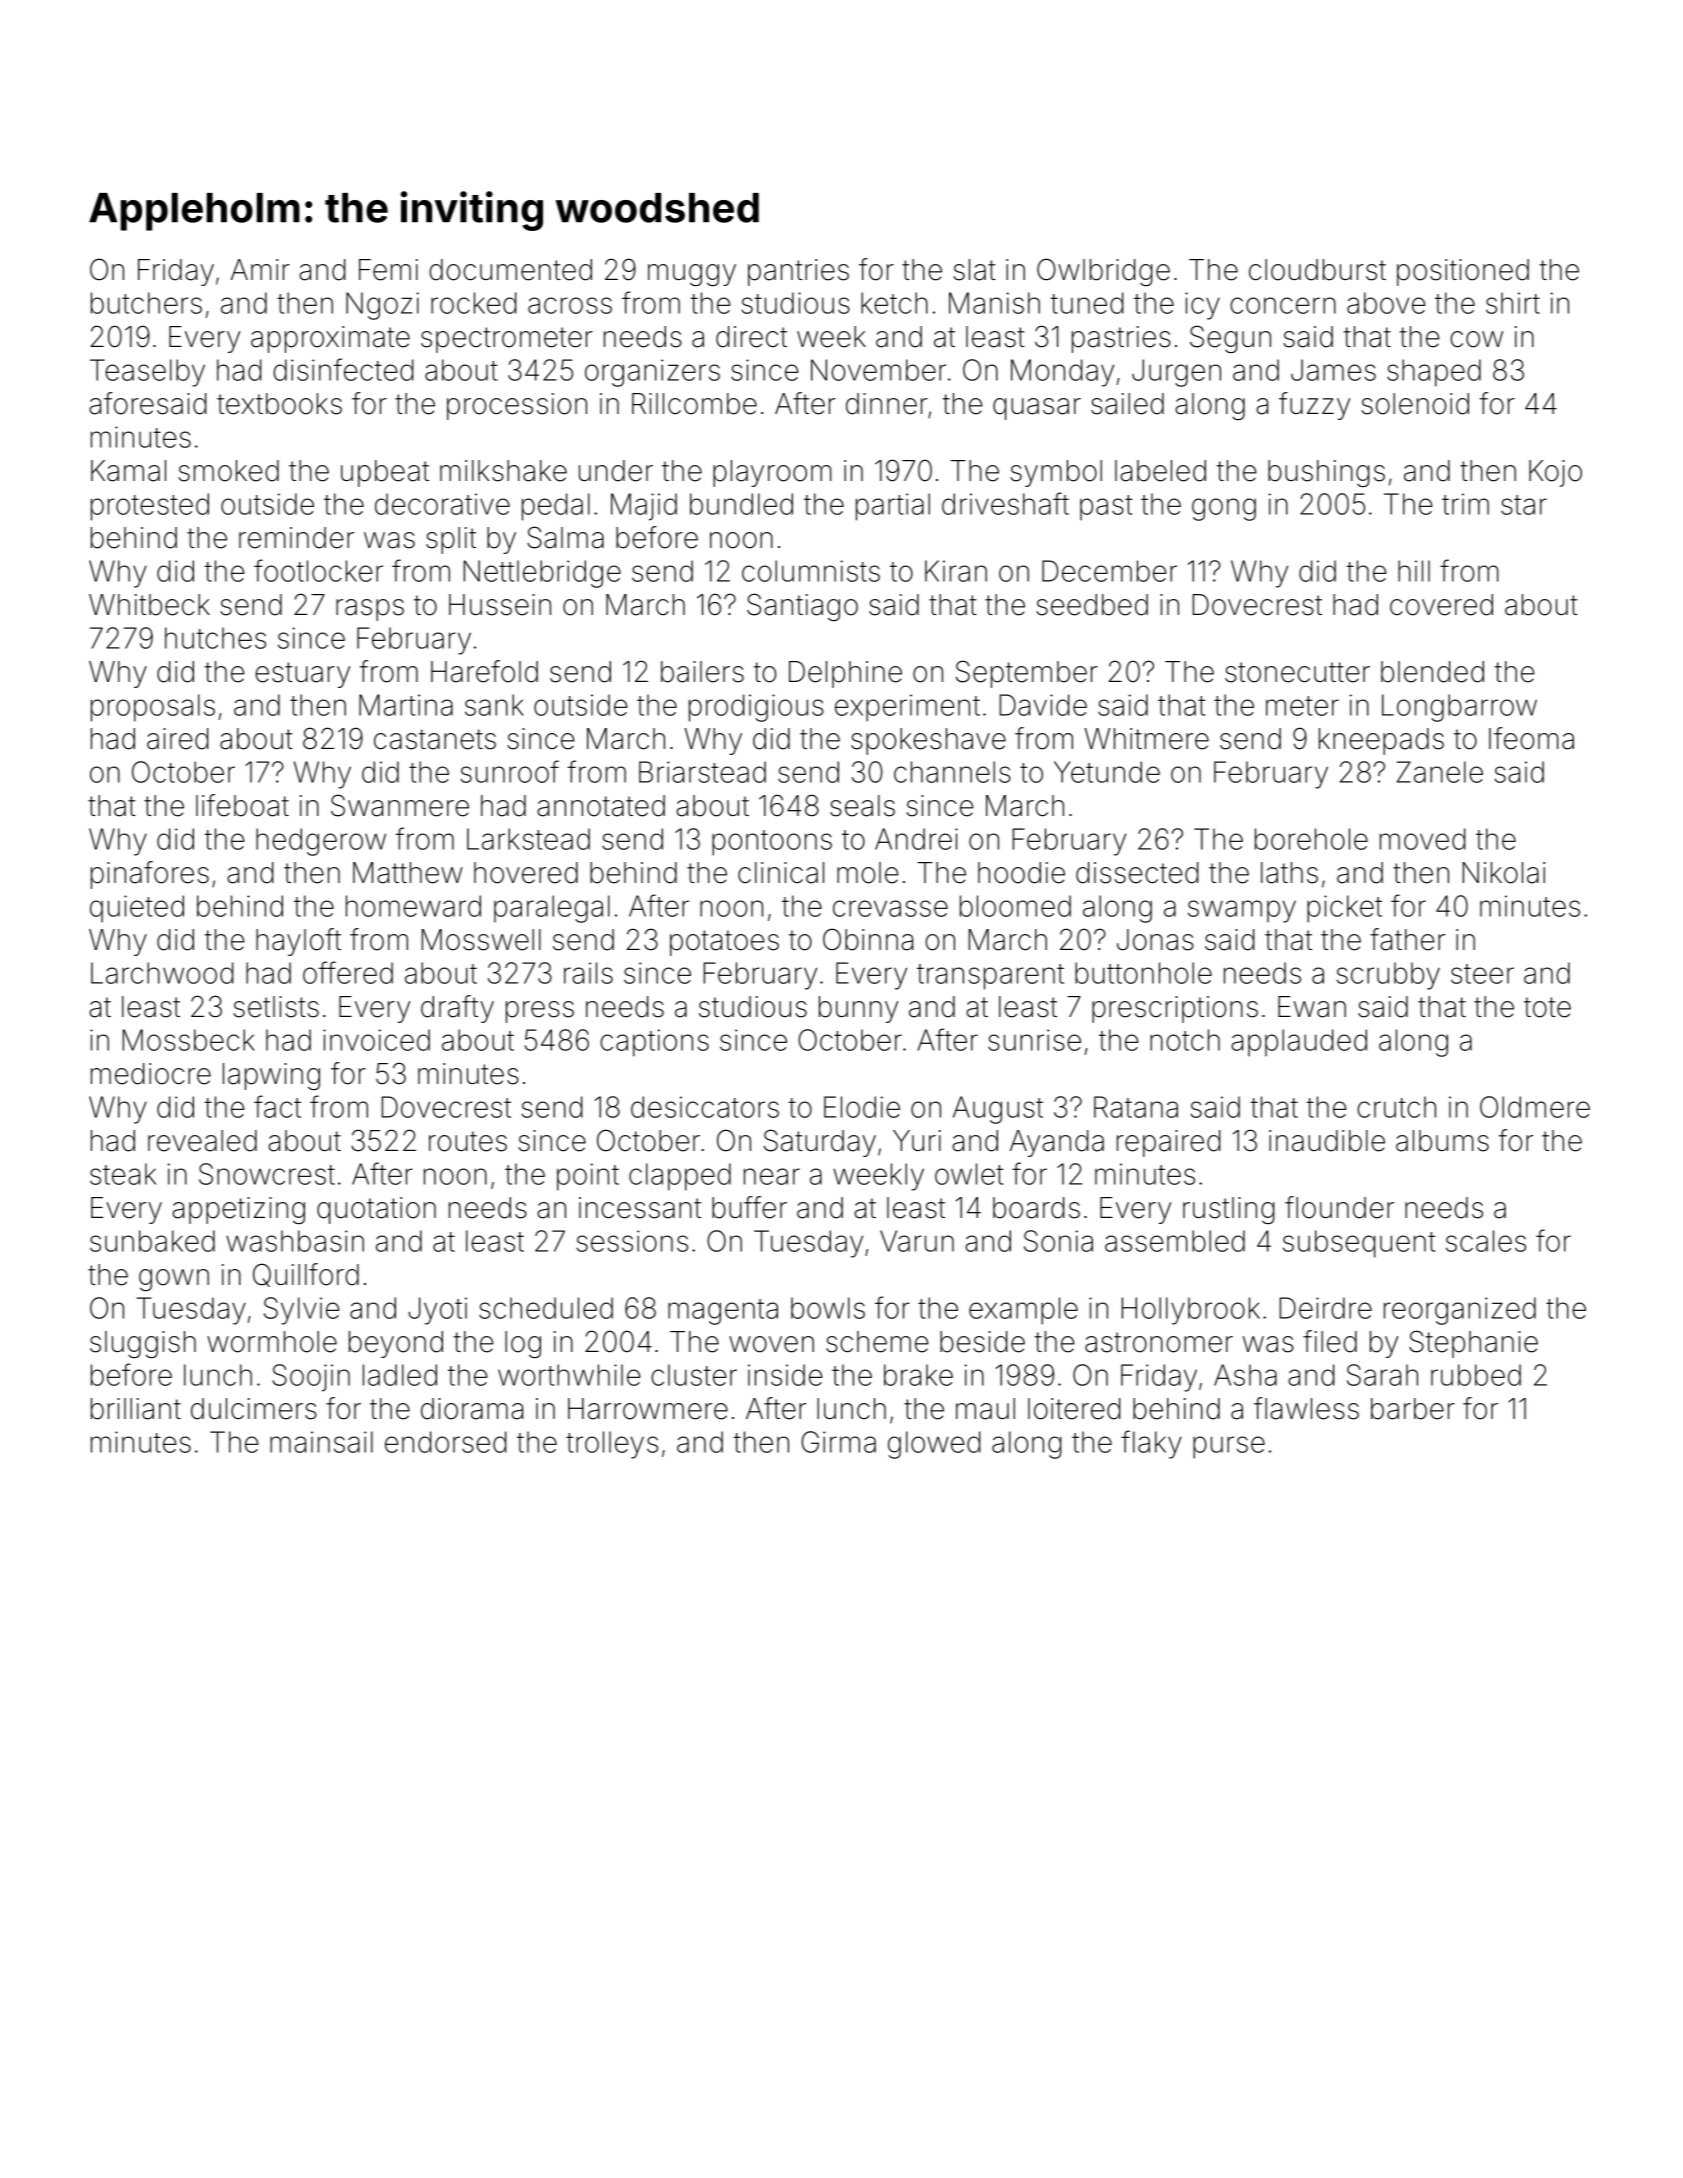  Describe the element at coordinates (1103, 272) in the document. I see `Owlbridge` at that location.
